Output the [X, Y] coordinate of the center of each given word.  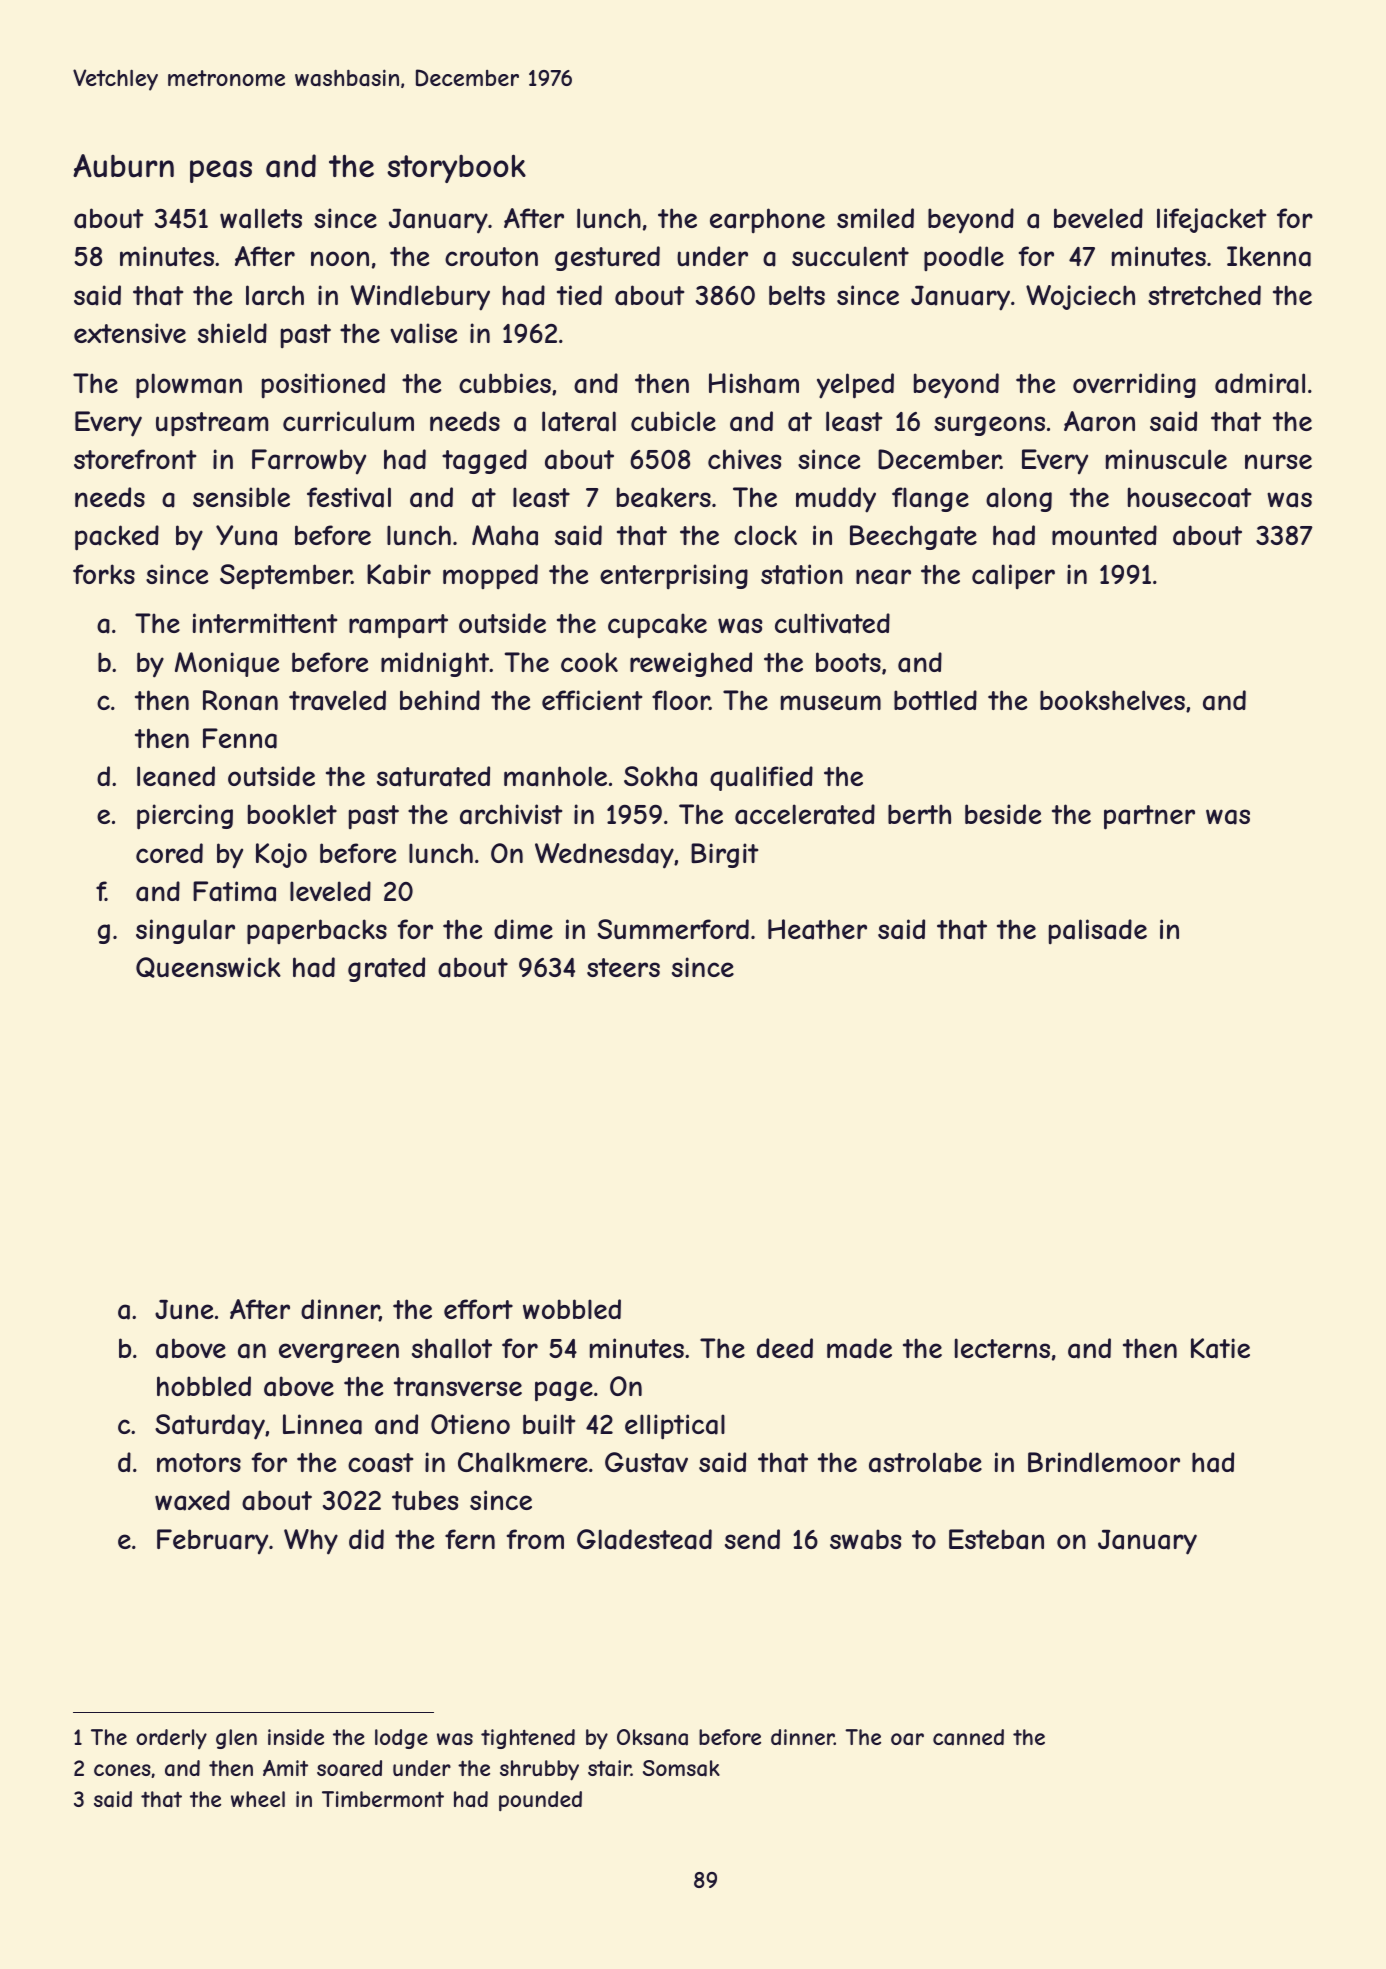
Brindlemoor [1104, 1462]
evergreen [339, 1353]
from [535, 1539]
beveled [1098, 218]
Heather [817, 929]
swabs [865, 1539]
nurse [1278, 461]
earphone [767, 221]
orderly [171, 1739]
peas [221, 171]
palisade [1098, 932]
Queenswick [208, 967]
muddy [836, 500]
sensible [241, 497]
